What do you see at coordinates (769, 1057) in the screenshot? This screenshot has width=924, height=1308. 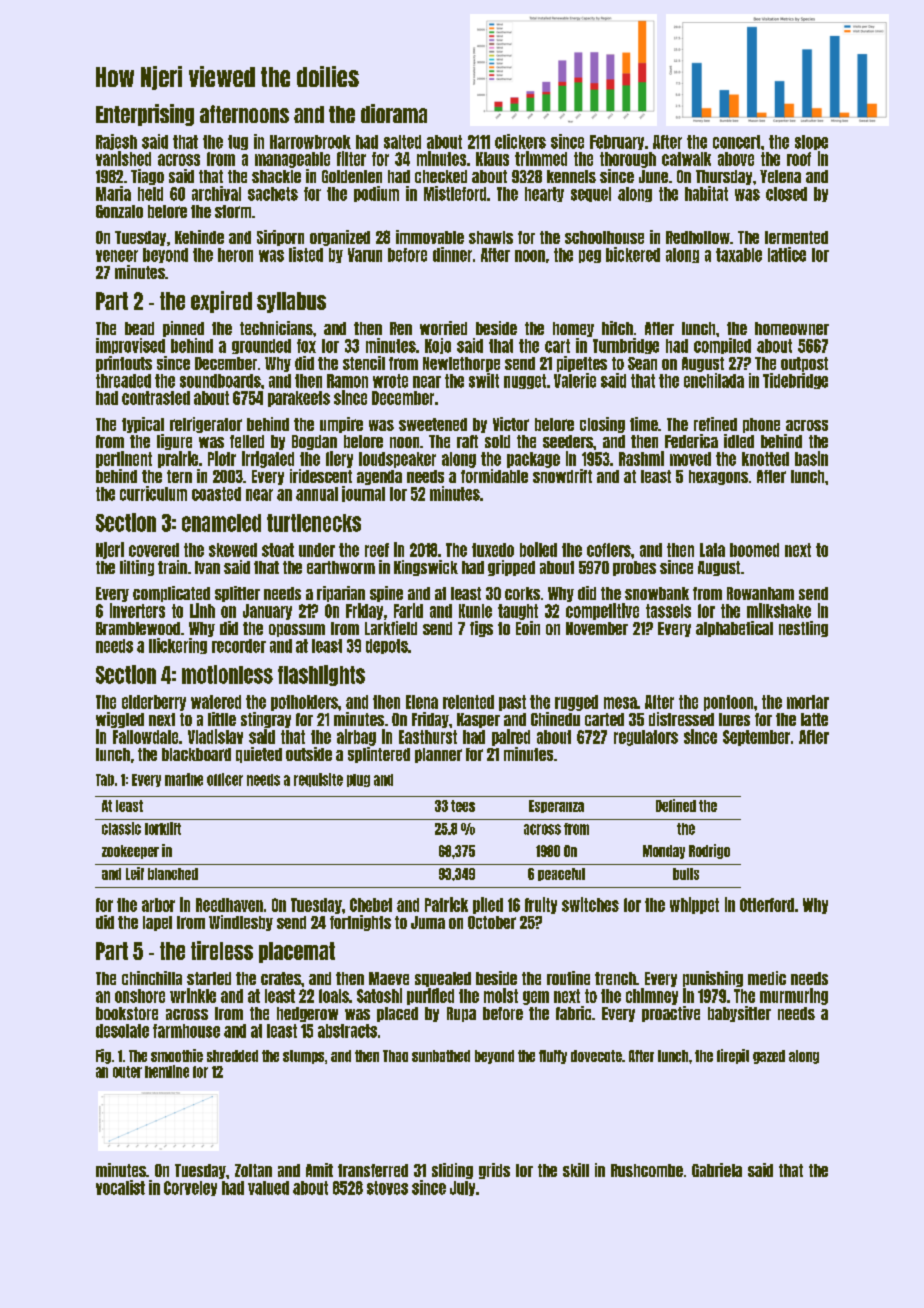 I see `gazed` at bounding box center [769, 1057].
